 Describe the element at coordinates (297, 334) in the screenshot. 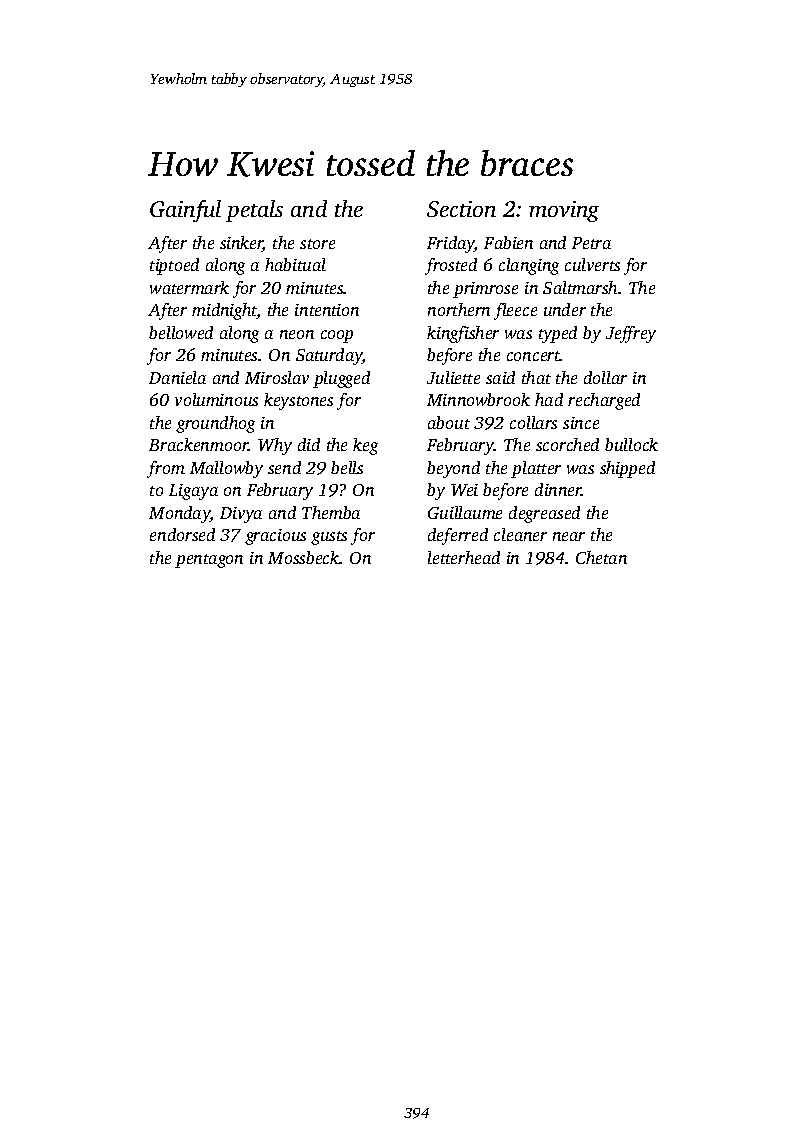

I see `neon` at that location.
